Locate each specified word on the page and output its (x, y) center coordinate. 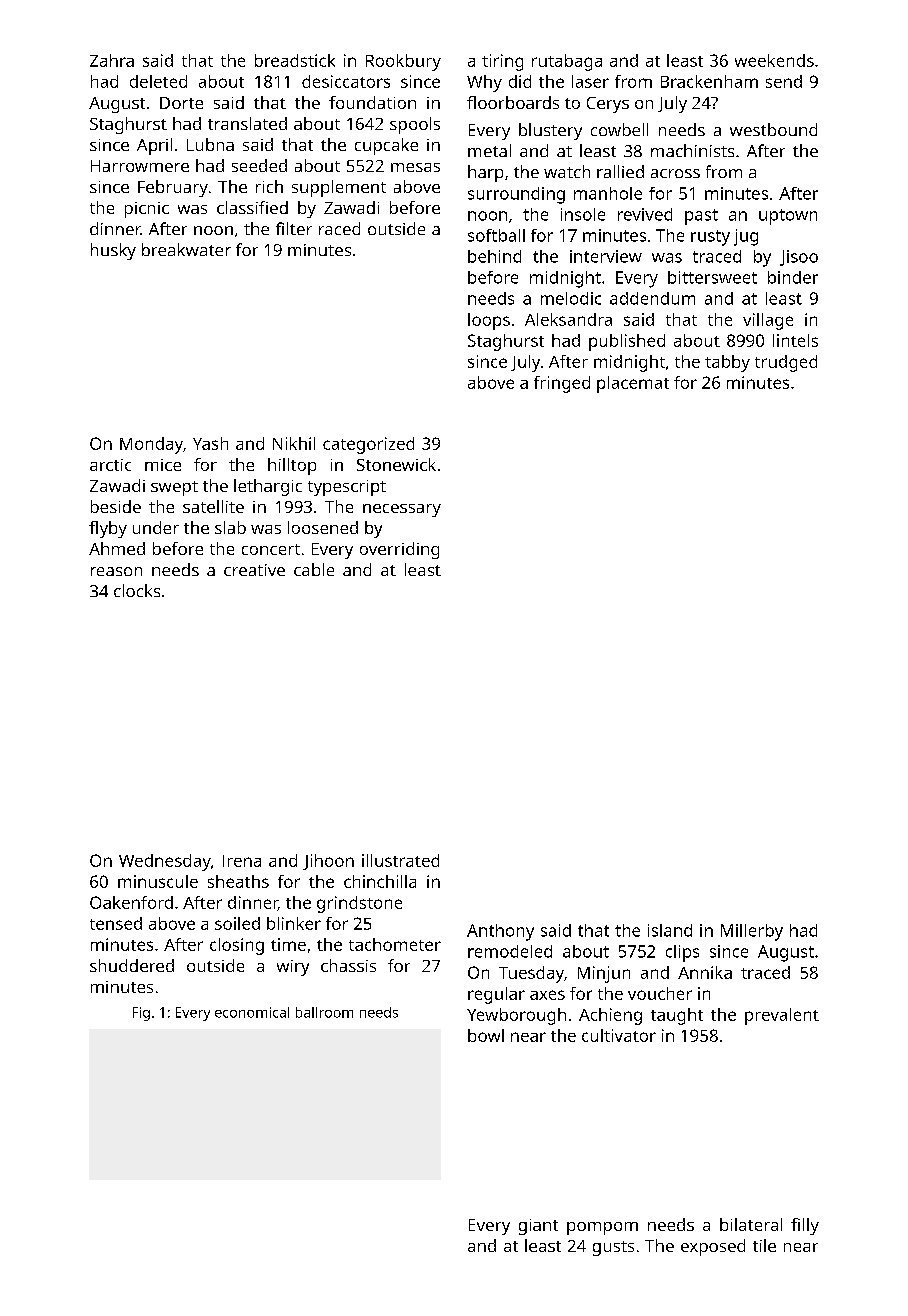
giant (538, 1227)
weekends (774, 60)
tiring (502, 62)
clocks (137, 590)
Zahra (112, 60)
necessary (402, 510)
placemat (633, 384)
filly (805, 1226)
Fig (141, 1014)
